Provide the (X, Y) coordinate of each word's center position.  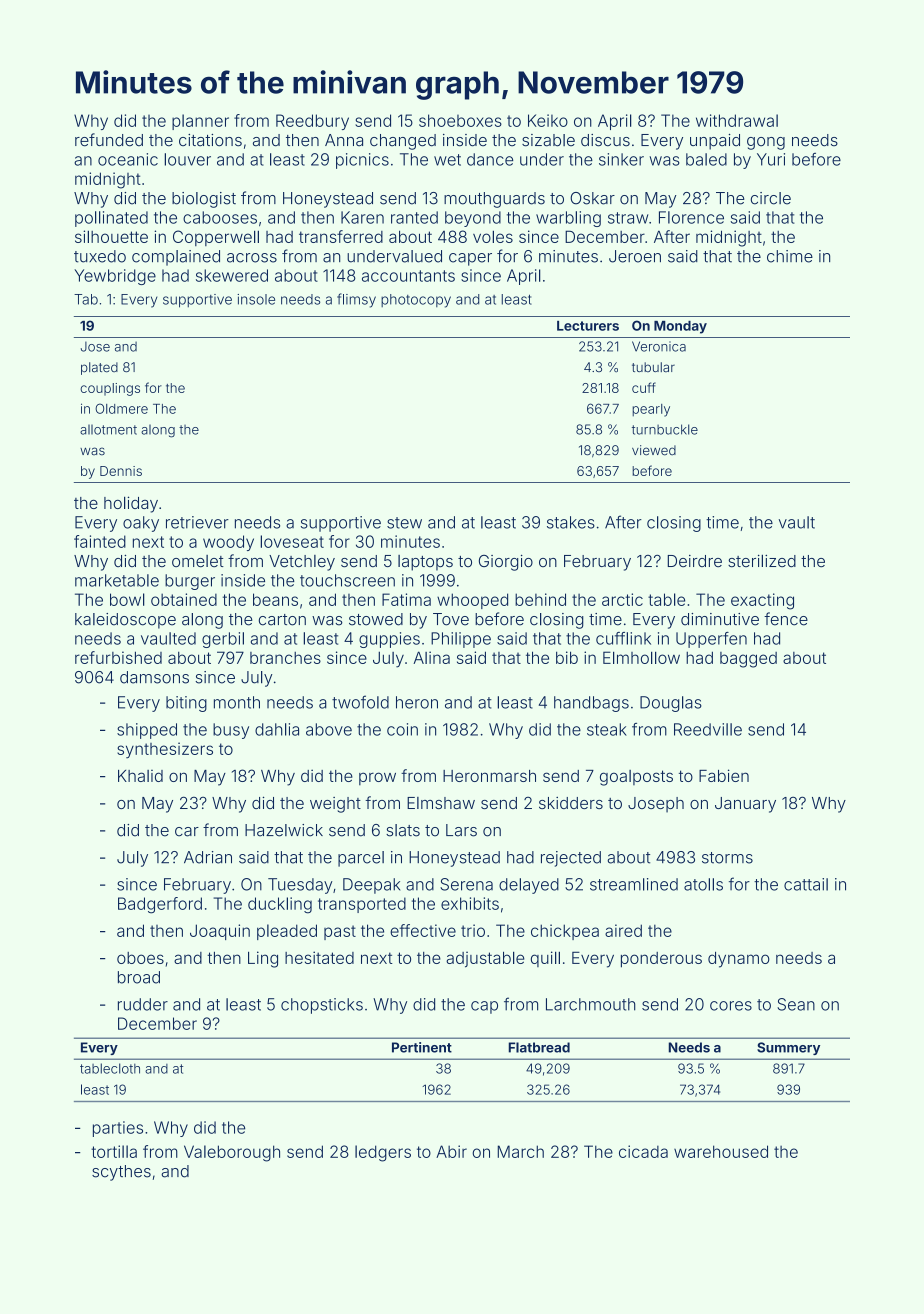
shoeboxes (460, 120)
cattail (806, 884)
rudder (143, 1004)
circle (771, 198)
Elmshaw (441, 803)
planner (200, 122)
